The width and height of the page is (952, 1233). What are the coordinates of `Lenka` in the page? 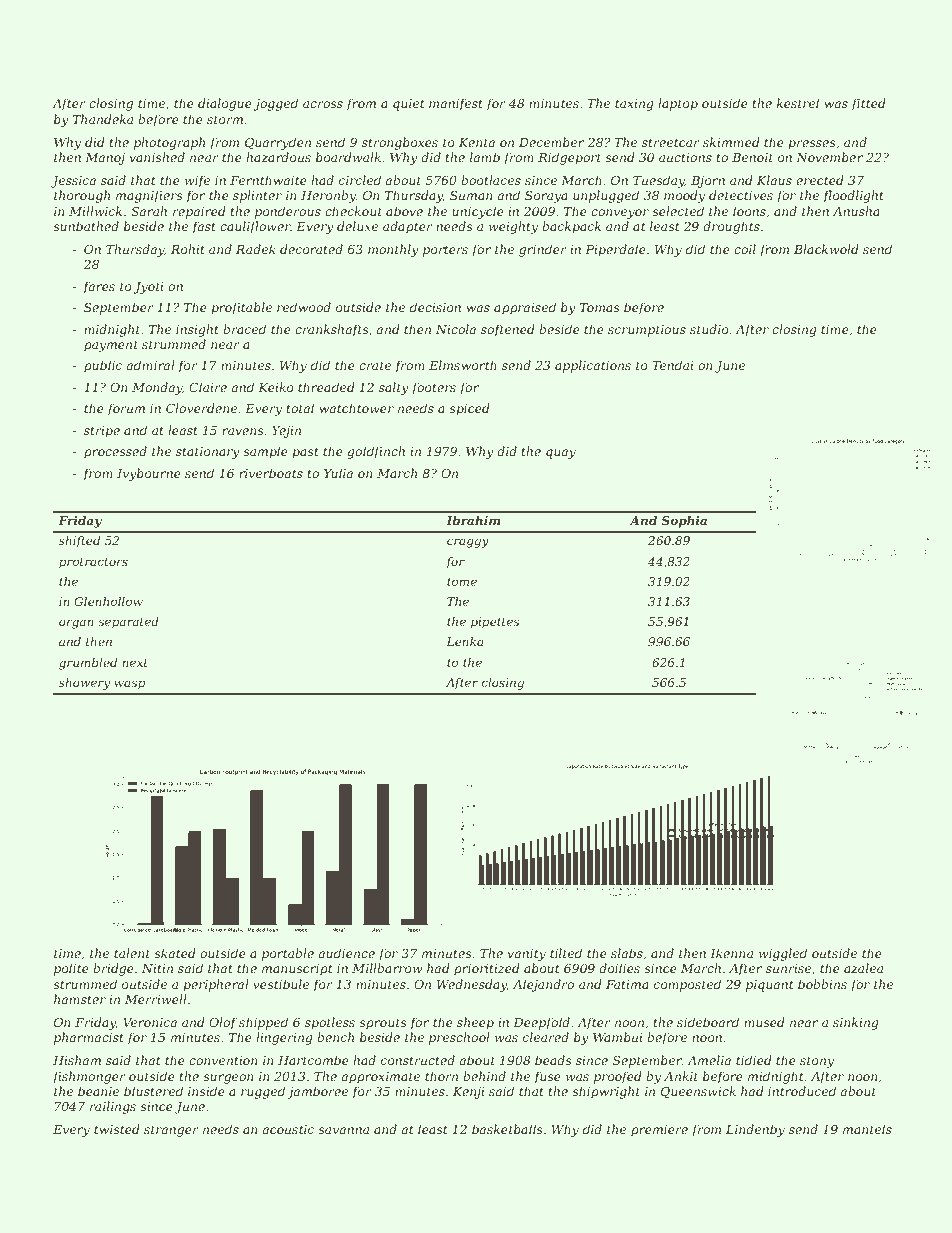 It's located at (465, 641).
